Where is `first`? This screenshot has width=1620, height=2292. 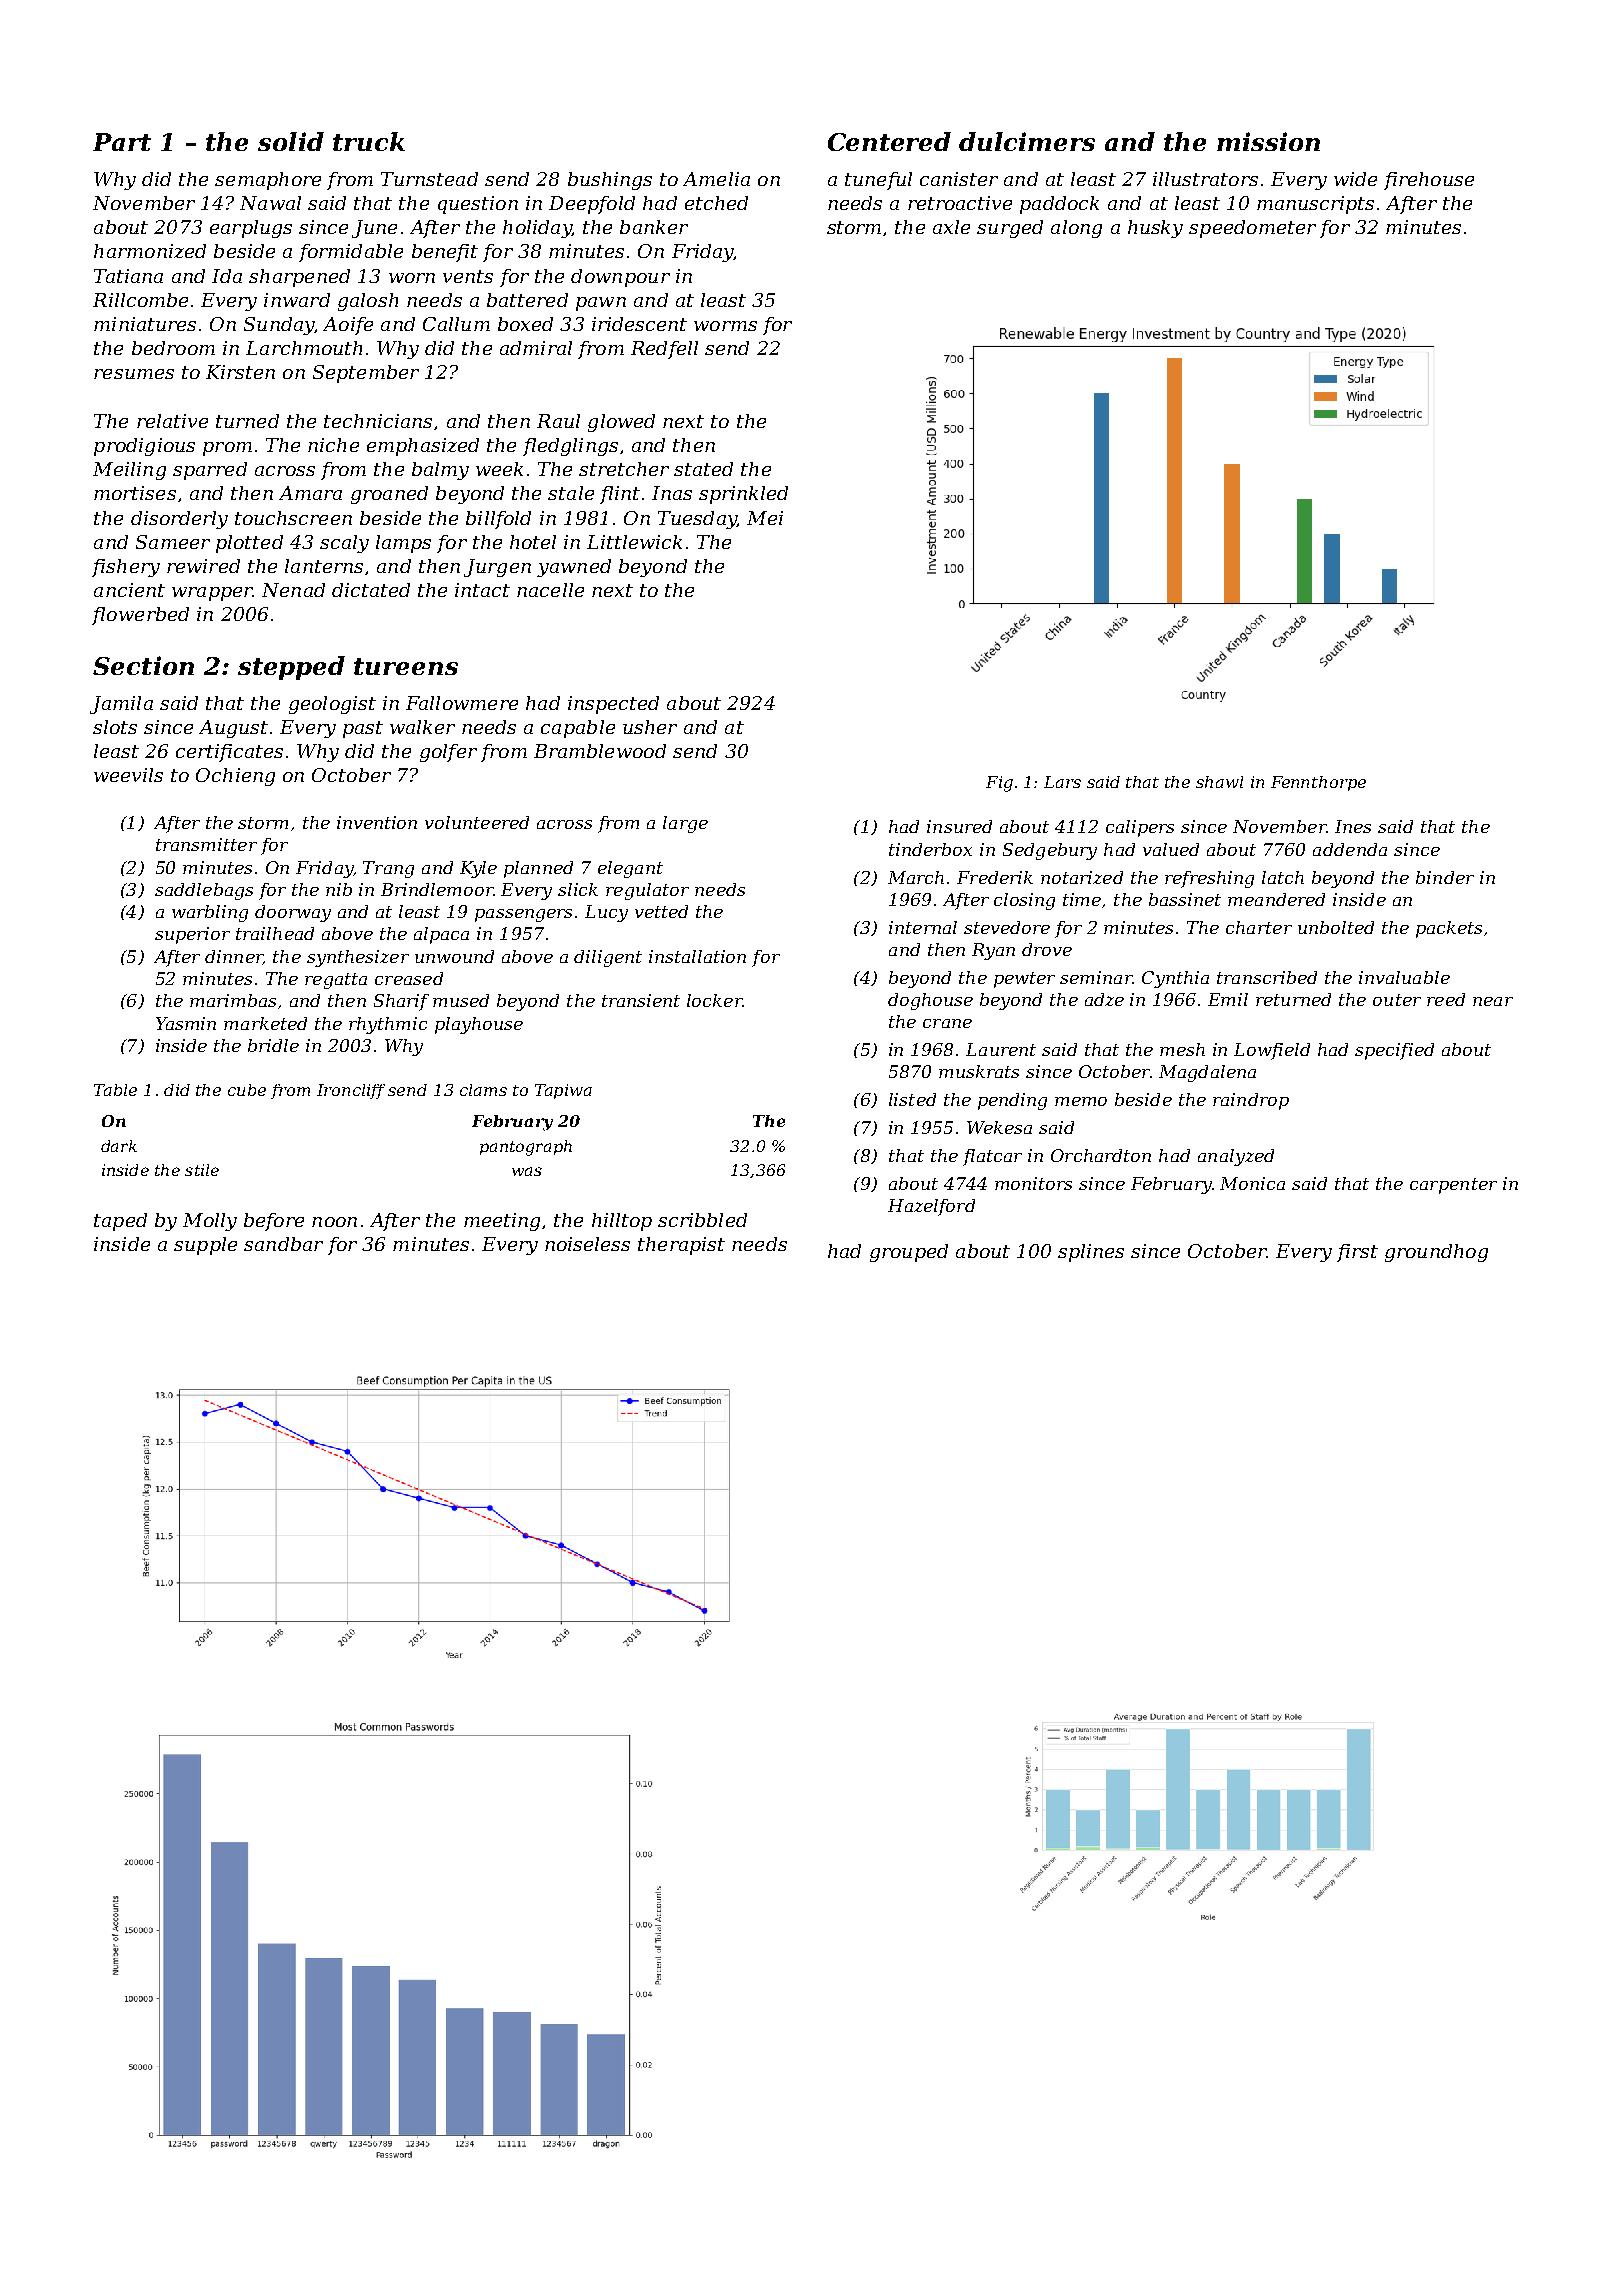
first is located at coordinates (1357, 1253).
